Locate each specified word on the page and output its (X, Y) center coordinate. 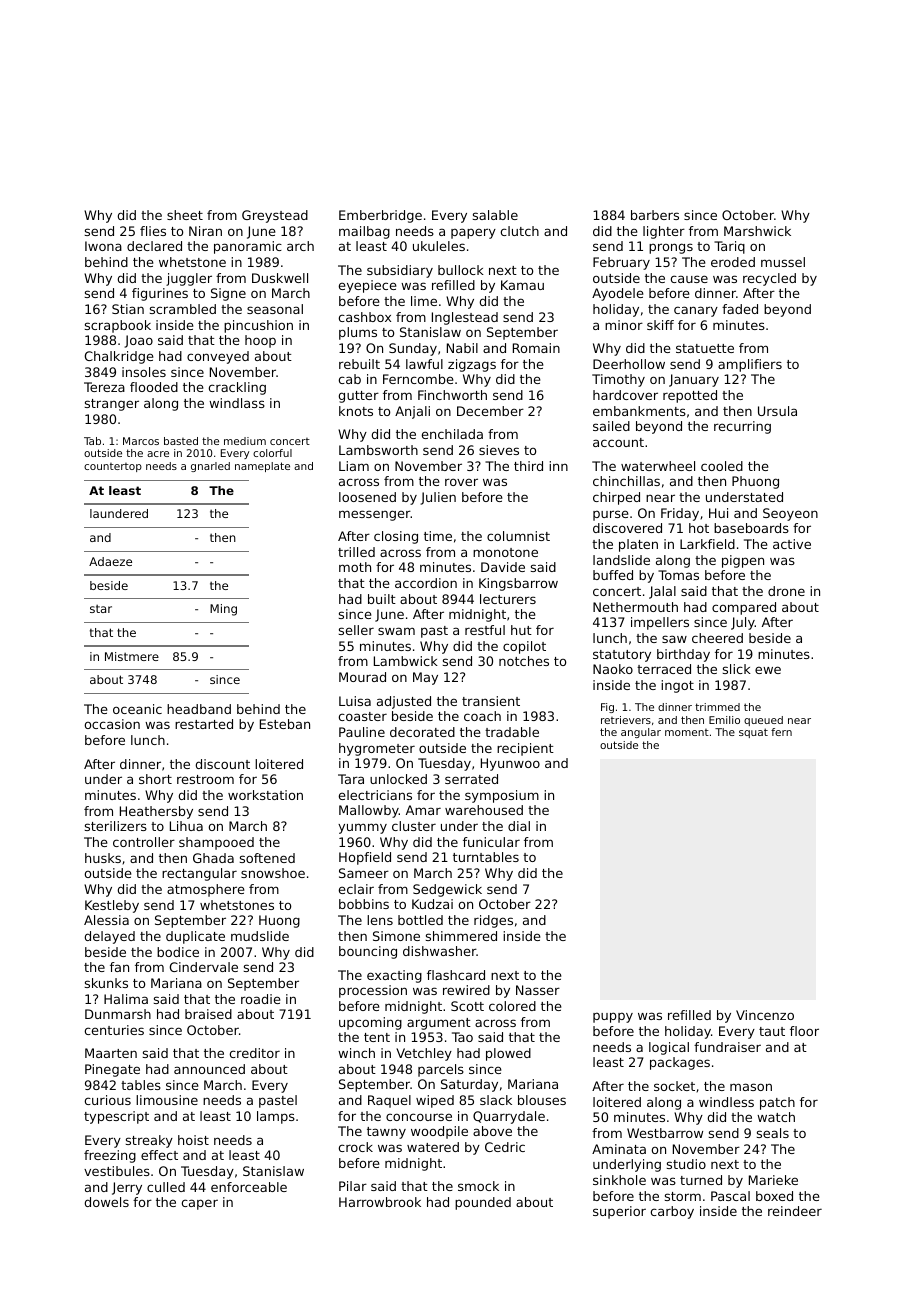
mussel (783, 262)
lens (380, 920)
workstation (265, 795)
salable (495, 215)
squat (753, 733)
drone (786, 591)
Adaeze (110, 561)
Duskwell (280, 278)
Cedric (505, 1147)
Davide (503, 567)
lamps (276, 1117)
